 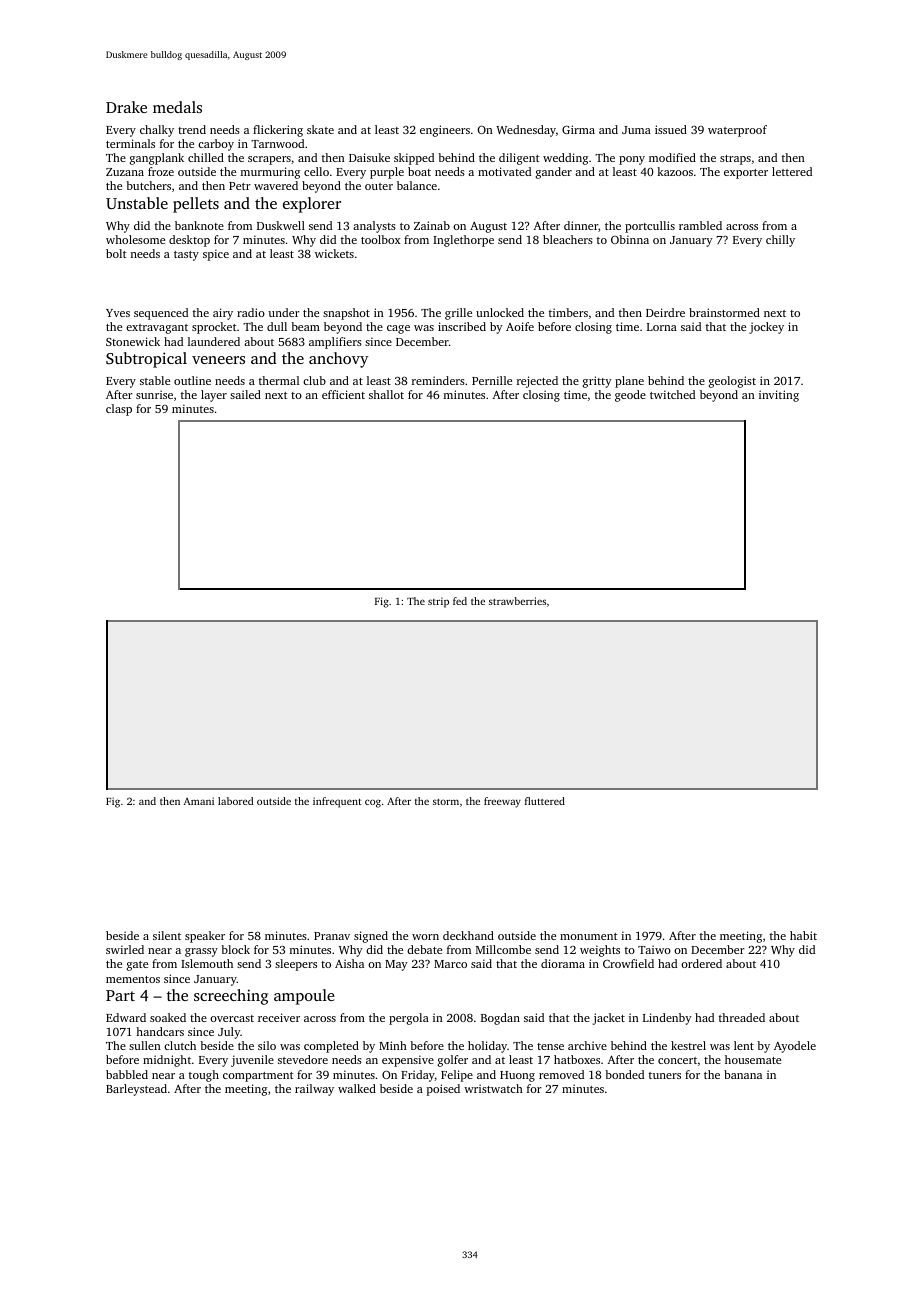 I want to click on reminders, so click(x=438, y=380).
